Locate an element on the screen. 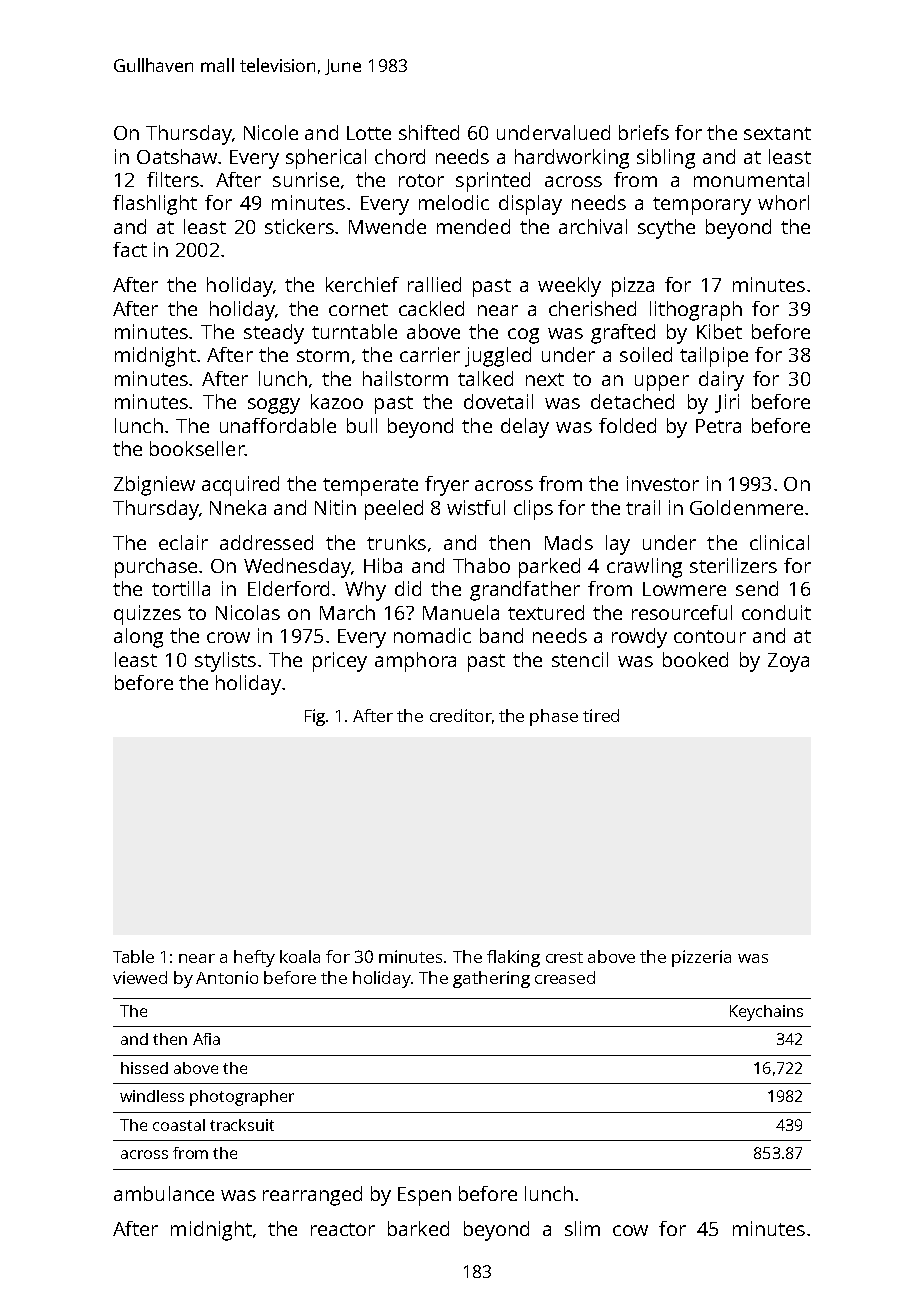 The height and width of the screenshot is (1311, 924). Nicole is located at coordinates (271, 132).
